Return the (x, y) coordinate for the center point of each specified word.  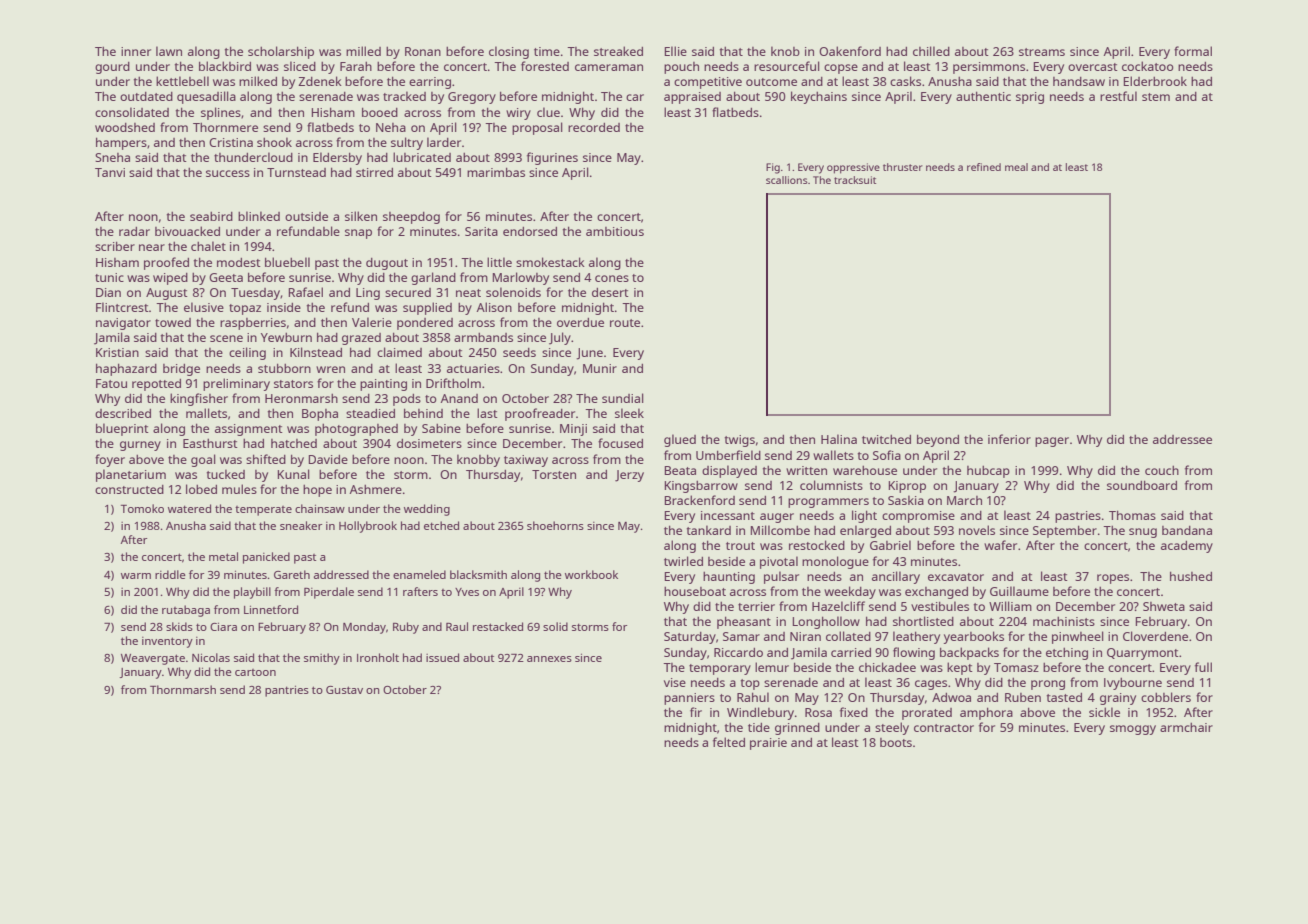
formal (1193, 51)
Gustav (344, 690)
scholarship (281, 52)
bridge (181, 370)
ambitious (615, 231)
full (1203, 667)
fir (696, 712)
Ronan (423, 51)
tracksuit (855, 180)
